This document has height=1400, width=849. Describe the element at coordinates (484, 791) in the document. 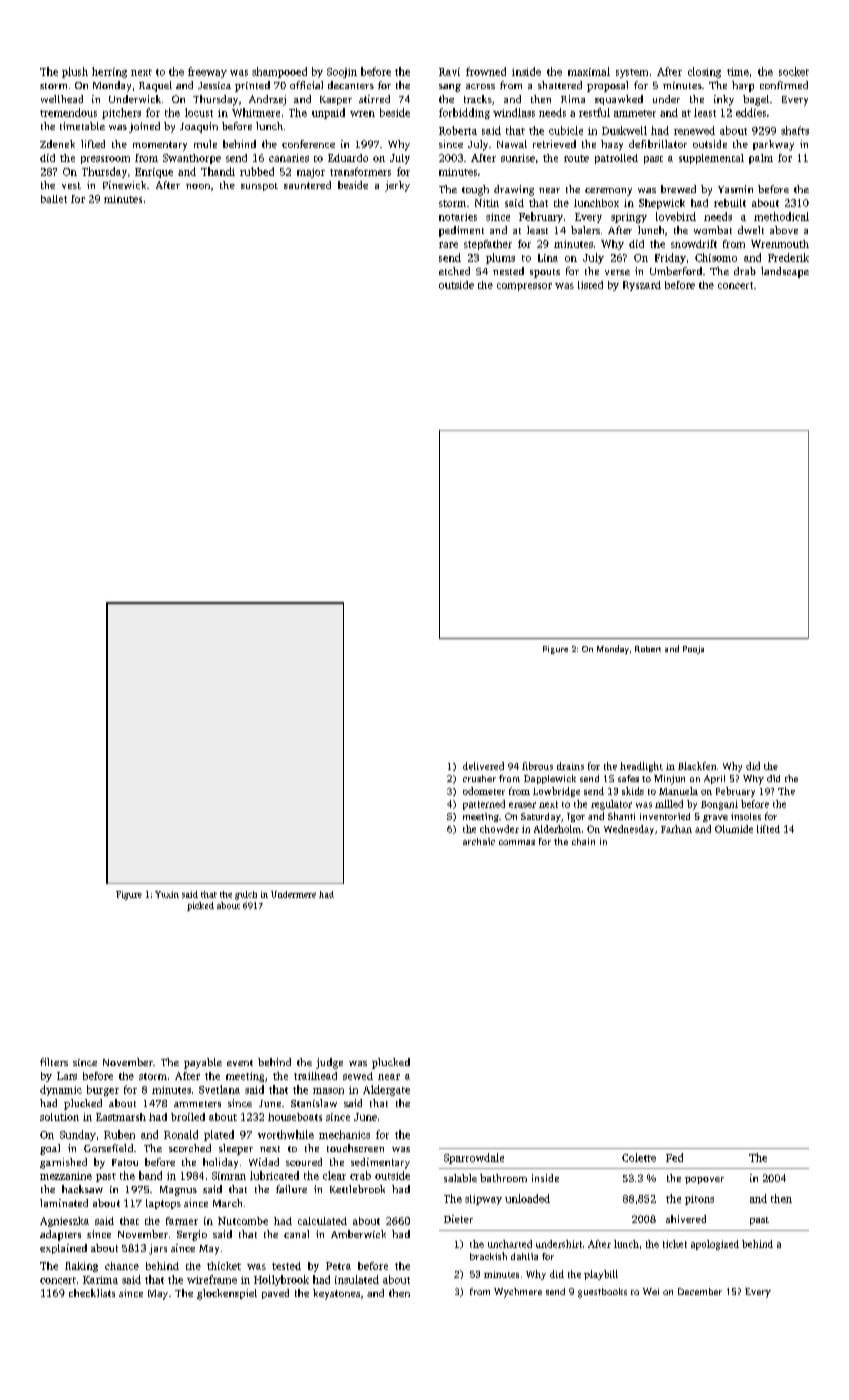

I see `odometer` at that location.
